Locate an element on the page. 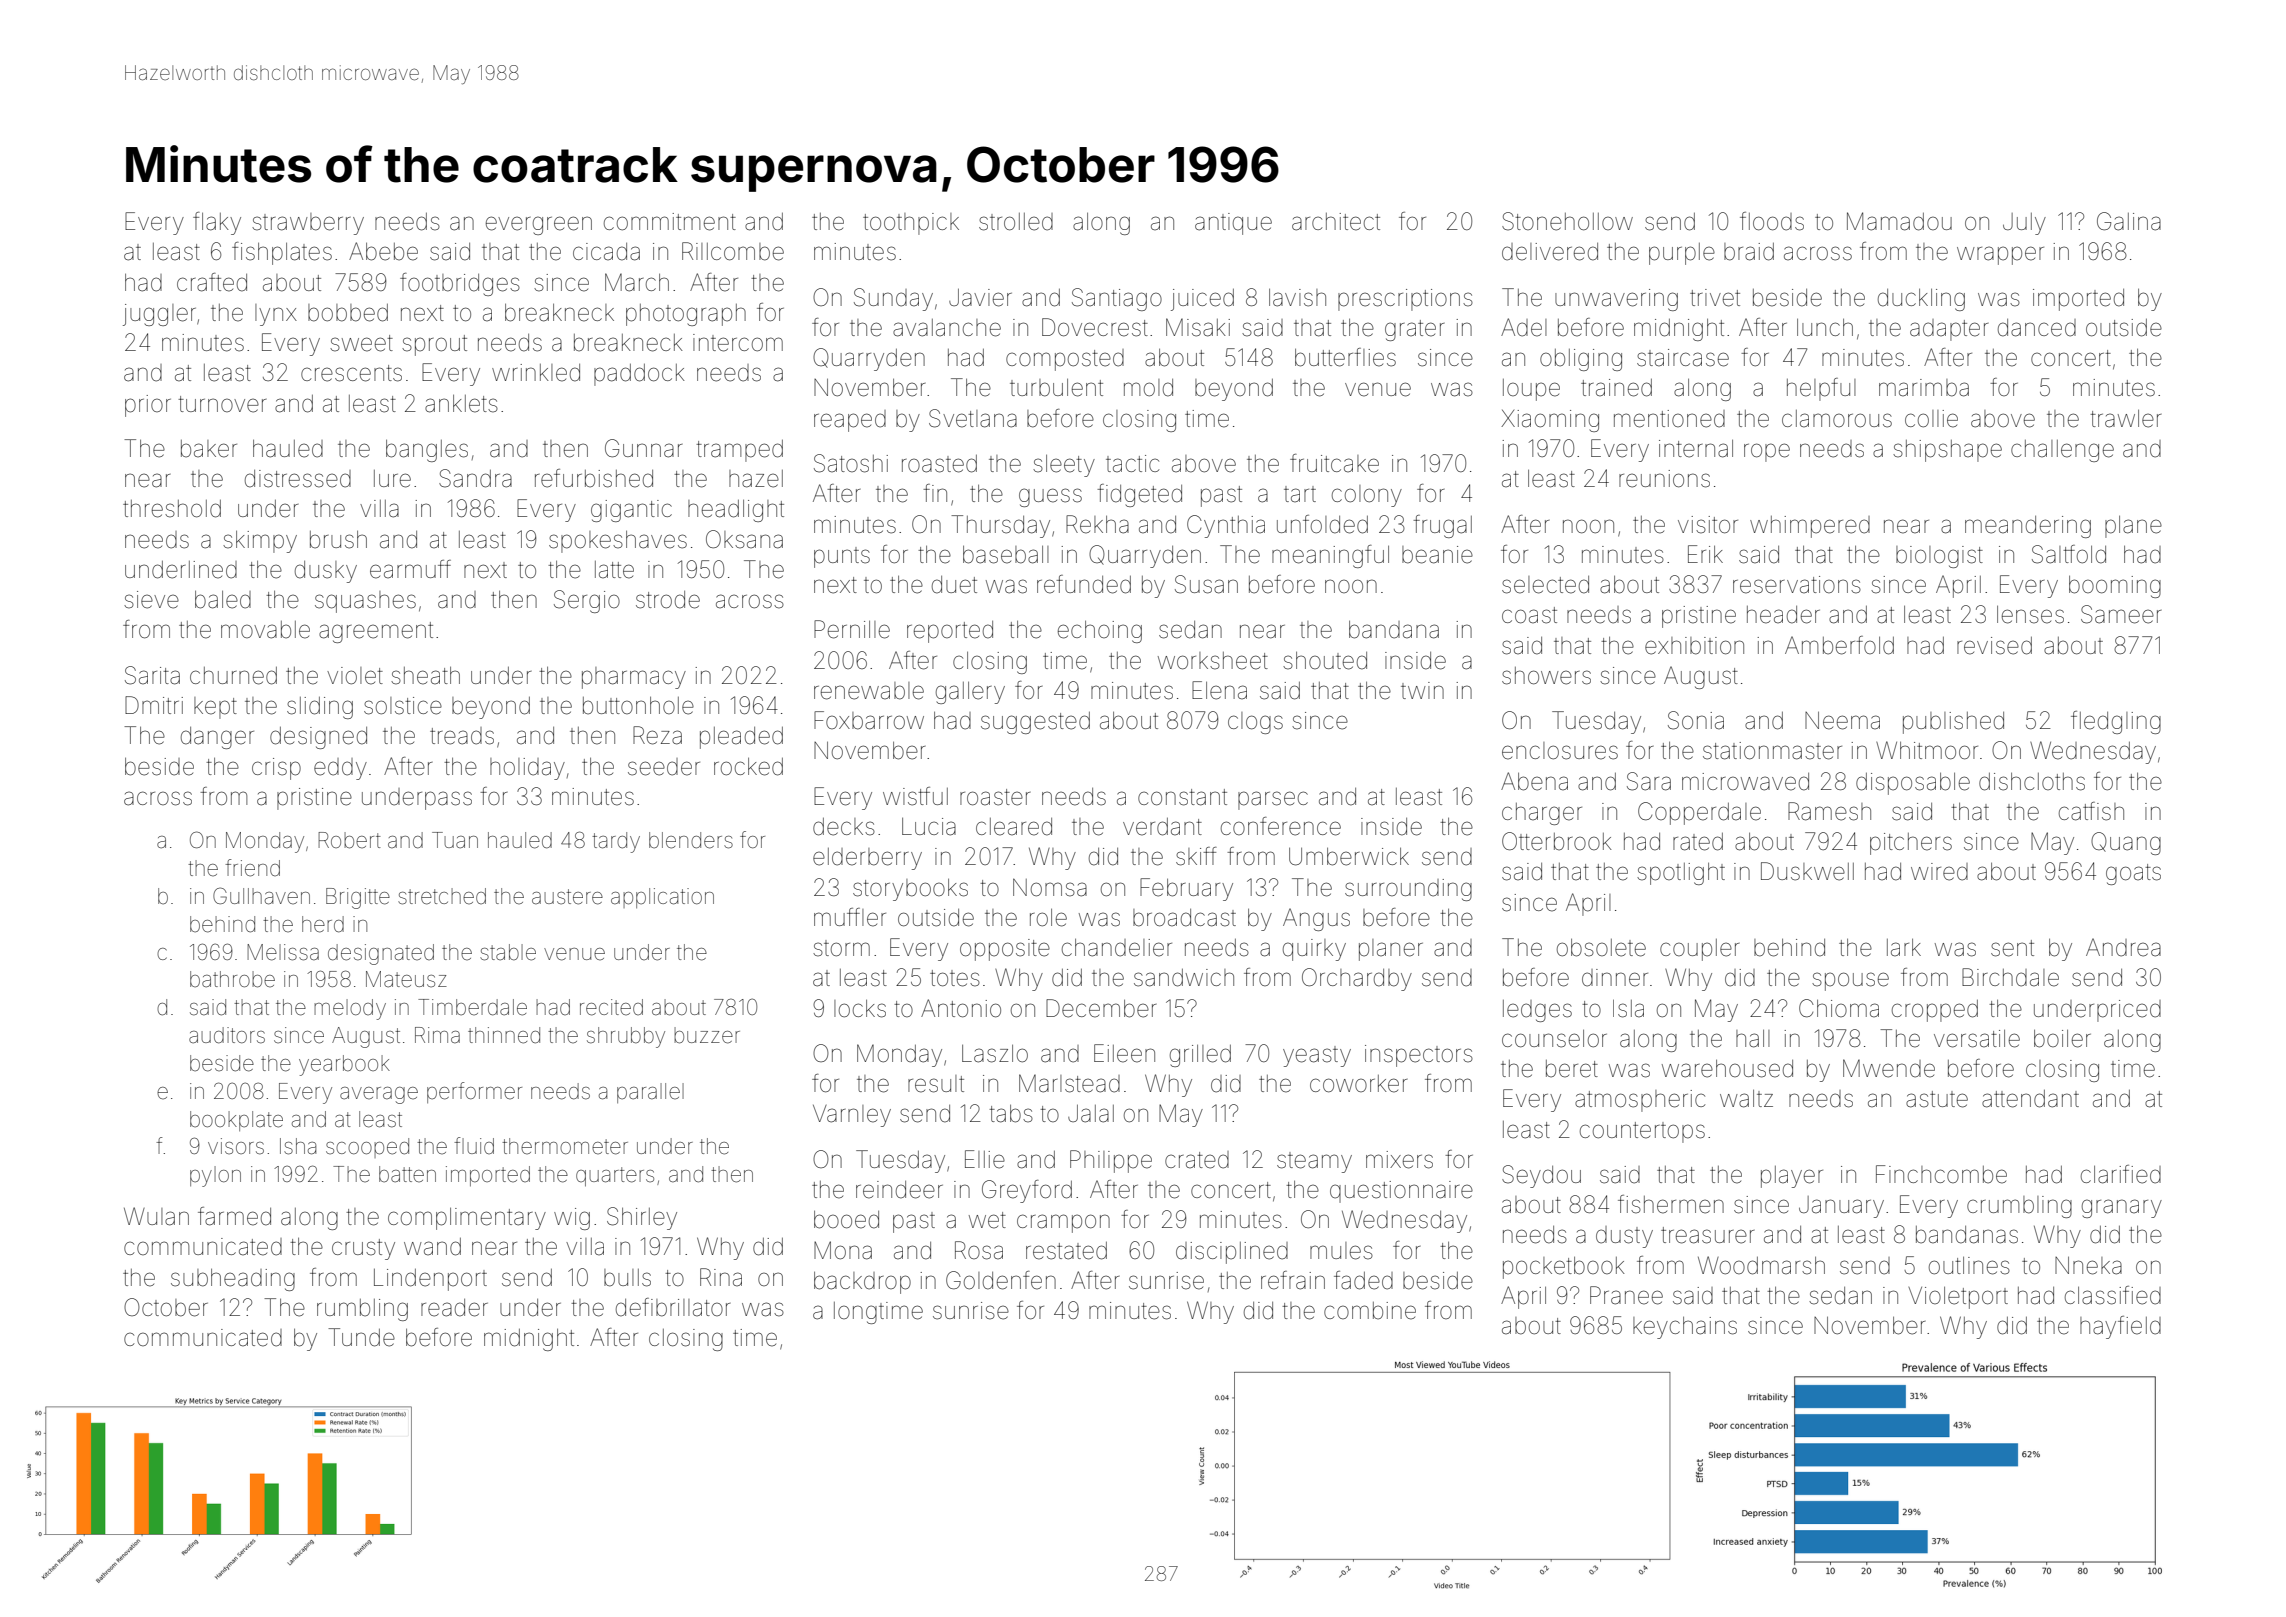  clogs is located at coordinates (1255, 723).
